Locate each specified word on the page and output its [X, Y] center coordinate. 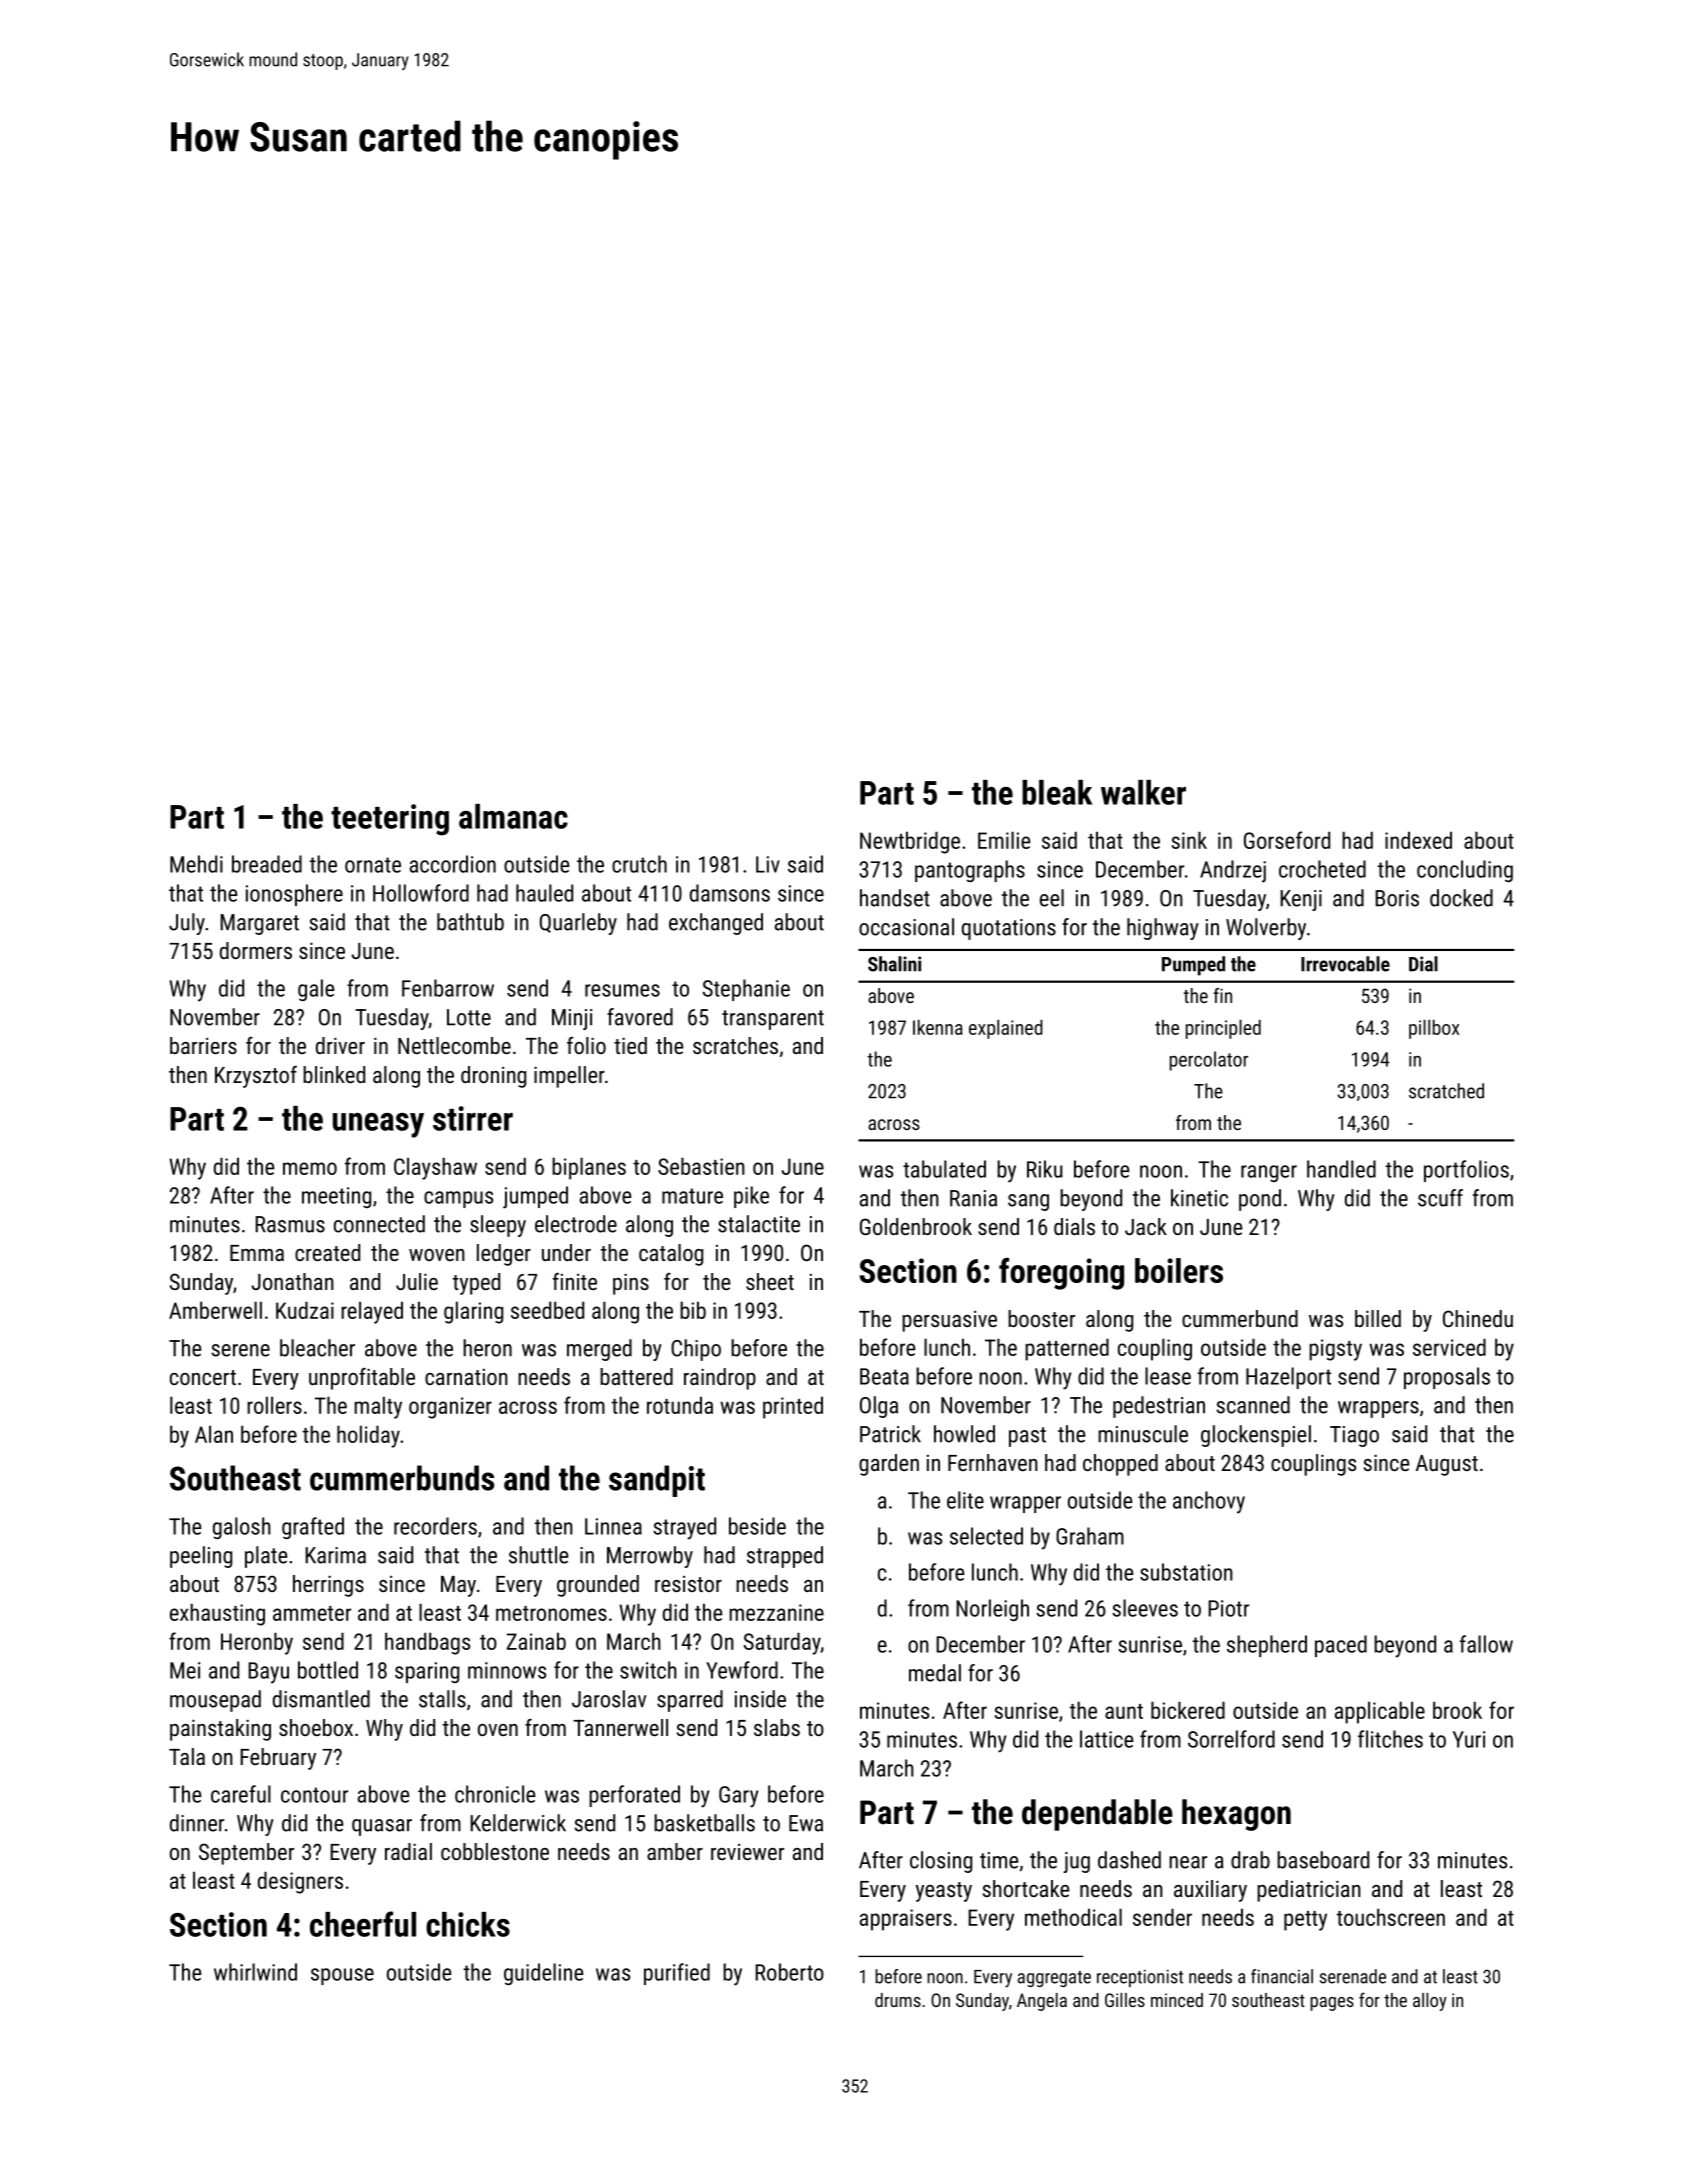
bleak [1057, 792]
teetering [390, 820]
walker [1143, 792]
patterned [1067, 1349]
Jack [1146, 1226]
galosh [242, 1528]
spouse [342, 1976]
